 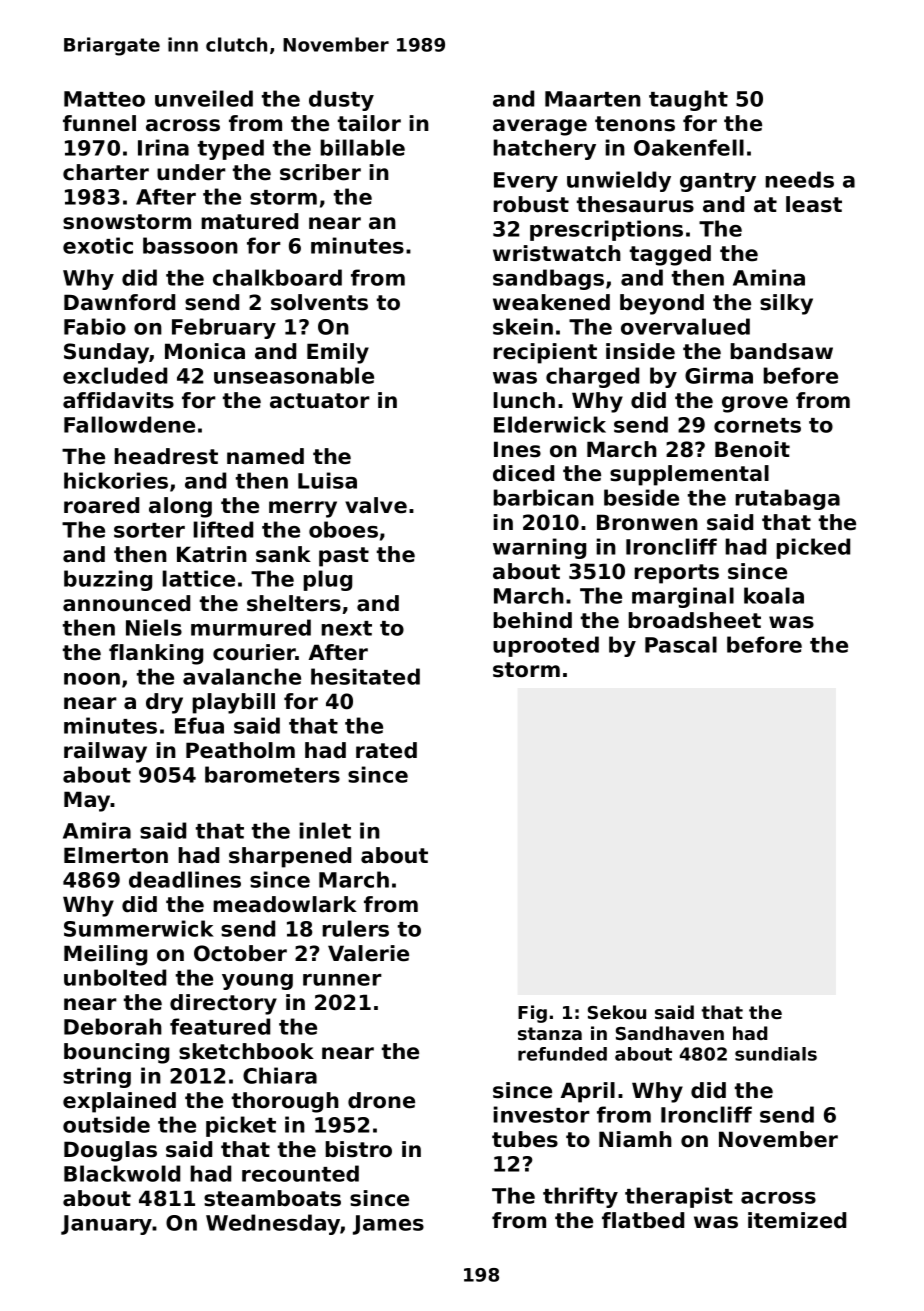 I want to click on past, so click(x=344, y=557).
